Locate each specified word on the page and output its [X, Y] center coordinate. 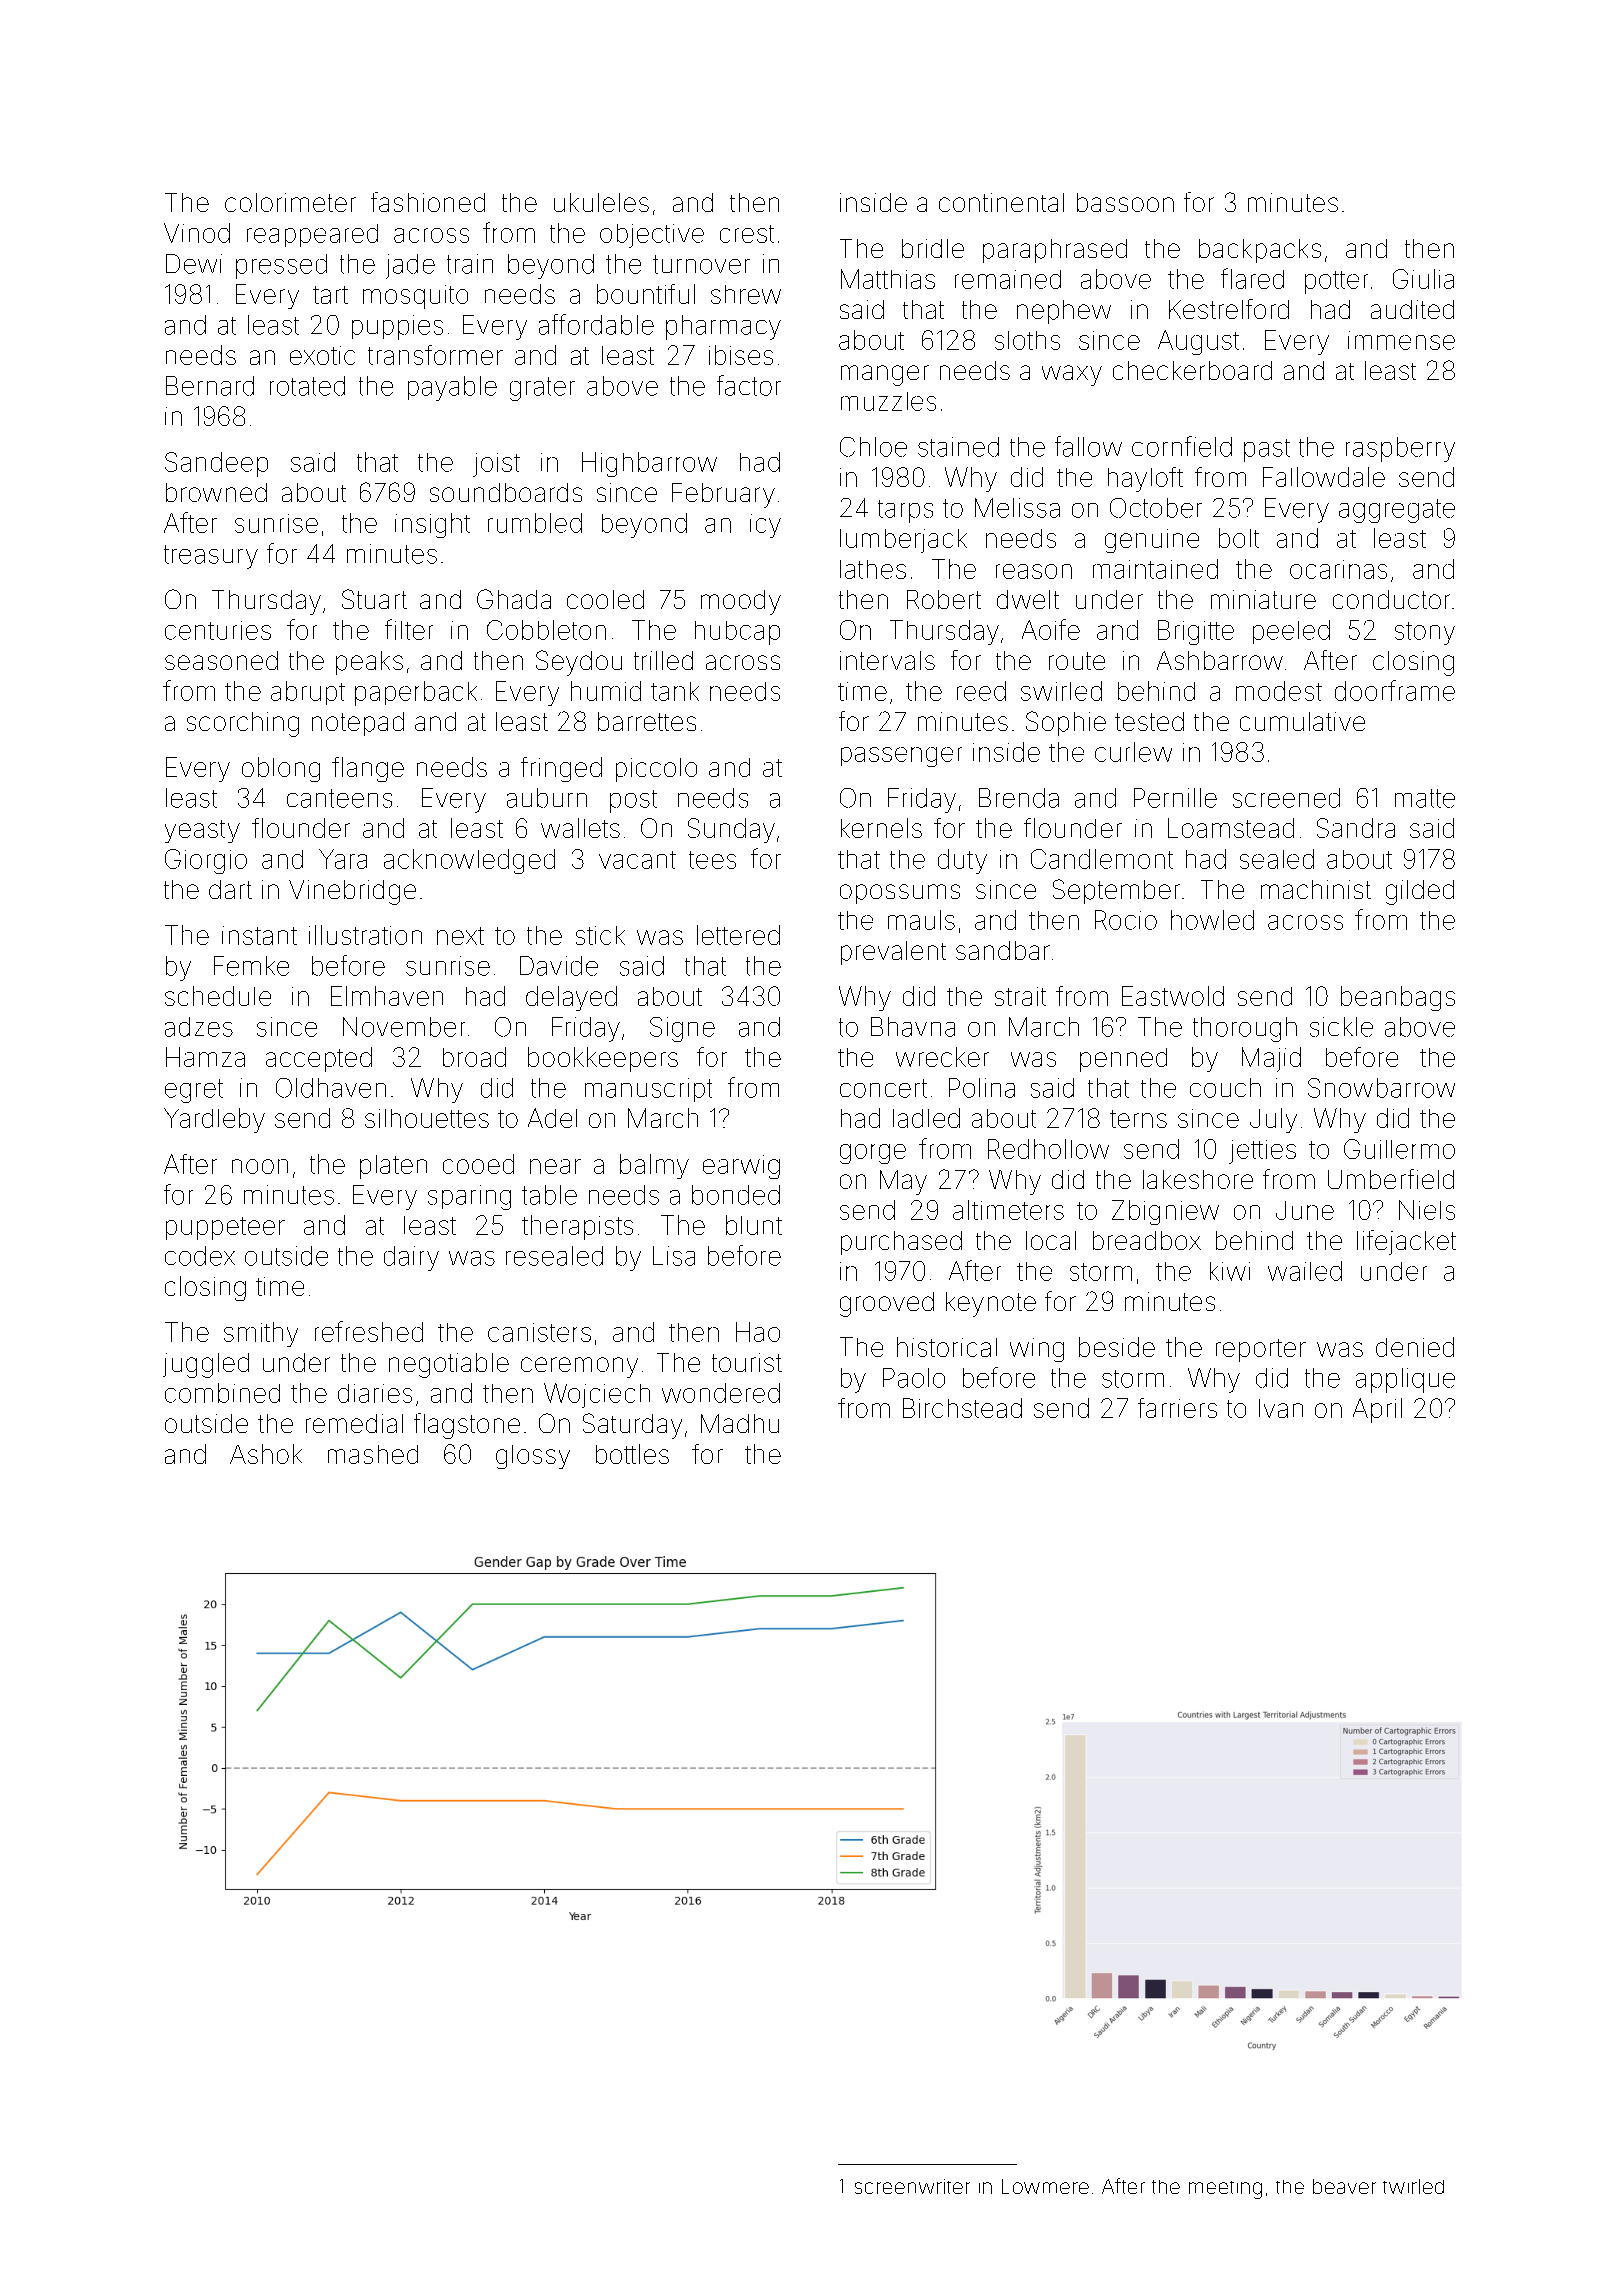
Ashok [266, 1454]
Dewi [194, 264]
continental [1001, 202]
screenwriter [912, 2186]
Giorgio [206, 861]
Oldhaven [331, 1088]
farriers [1177, 1408]
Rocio [1126, 920]
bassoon [1125, 202]
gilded [1420, 892]
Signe [682, 1029]
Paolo [914, 1378]
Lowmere [1045, 2186]
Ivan [1281, 1408]
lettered [738, 935]
